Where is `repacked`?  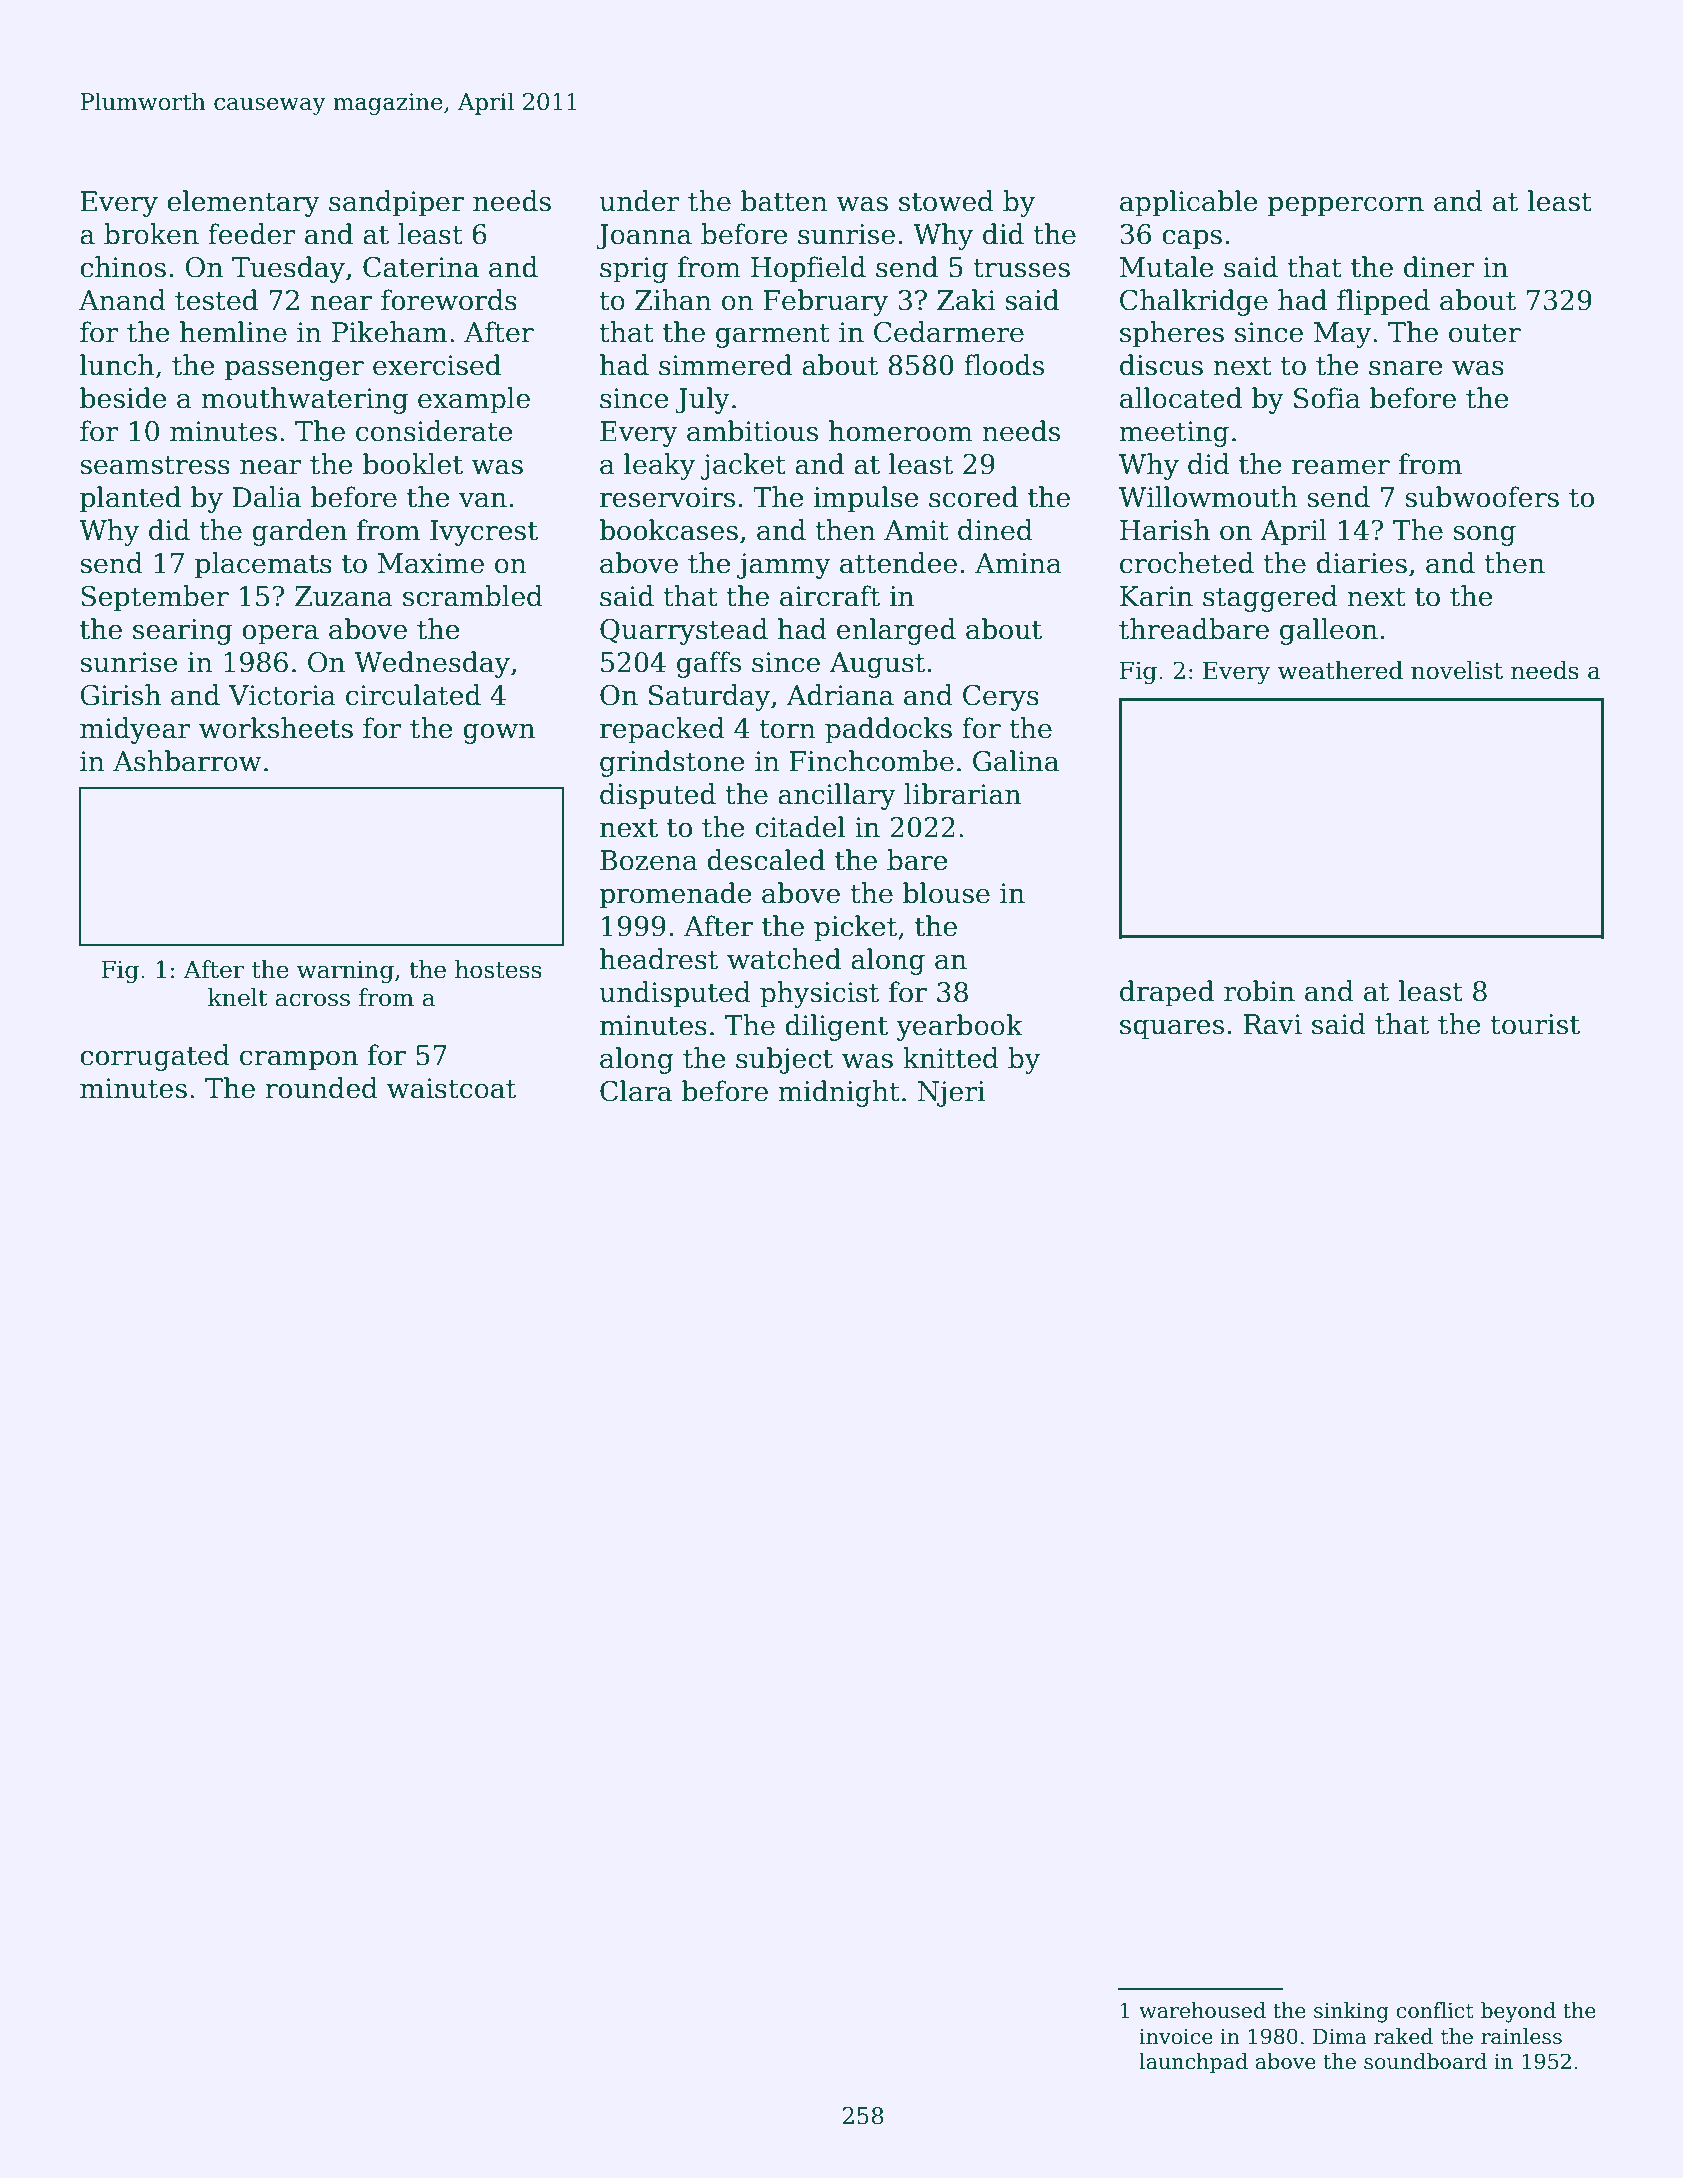 repacked is located at coordinates (662, 730).
